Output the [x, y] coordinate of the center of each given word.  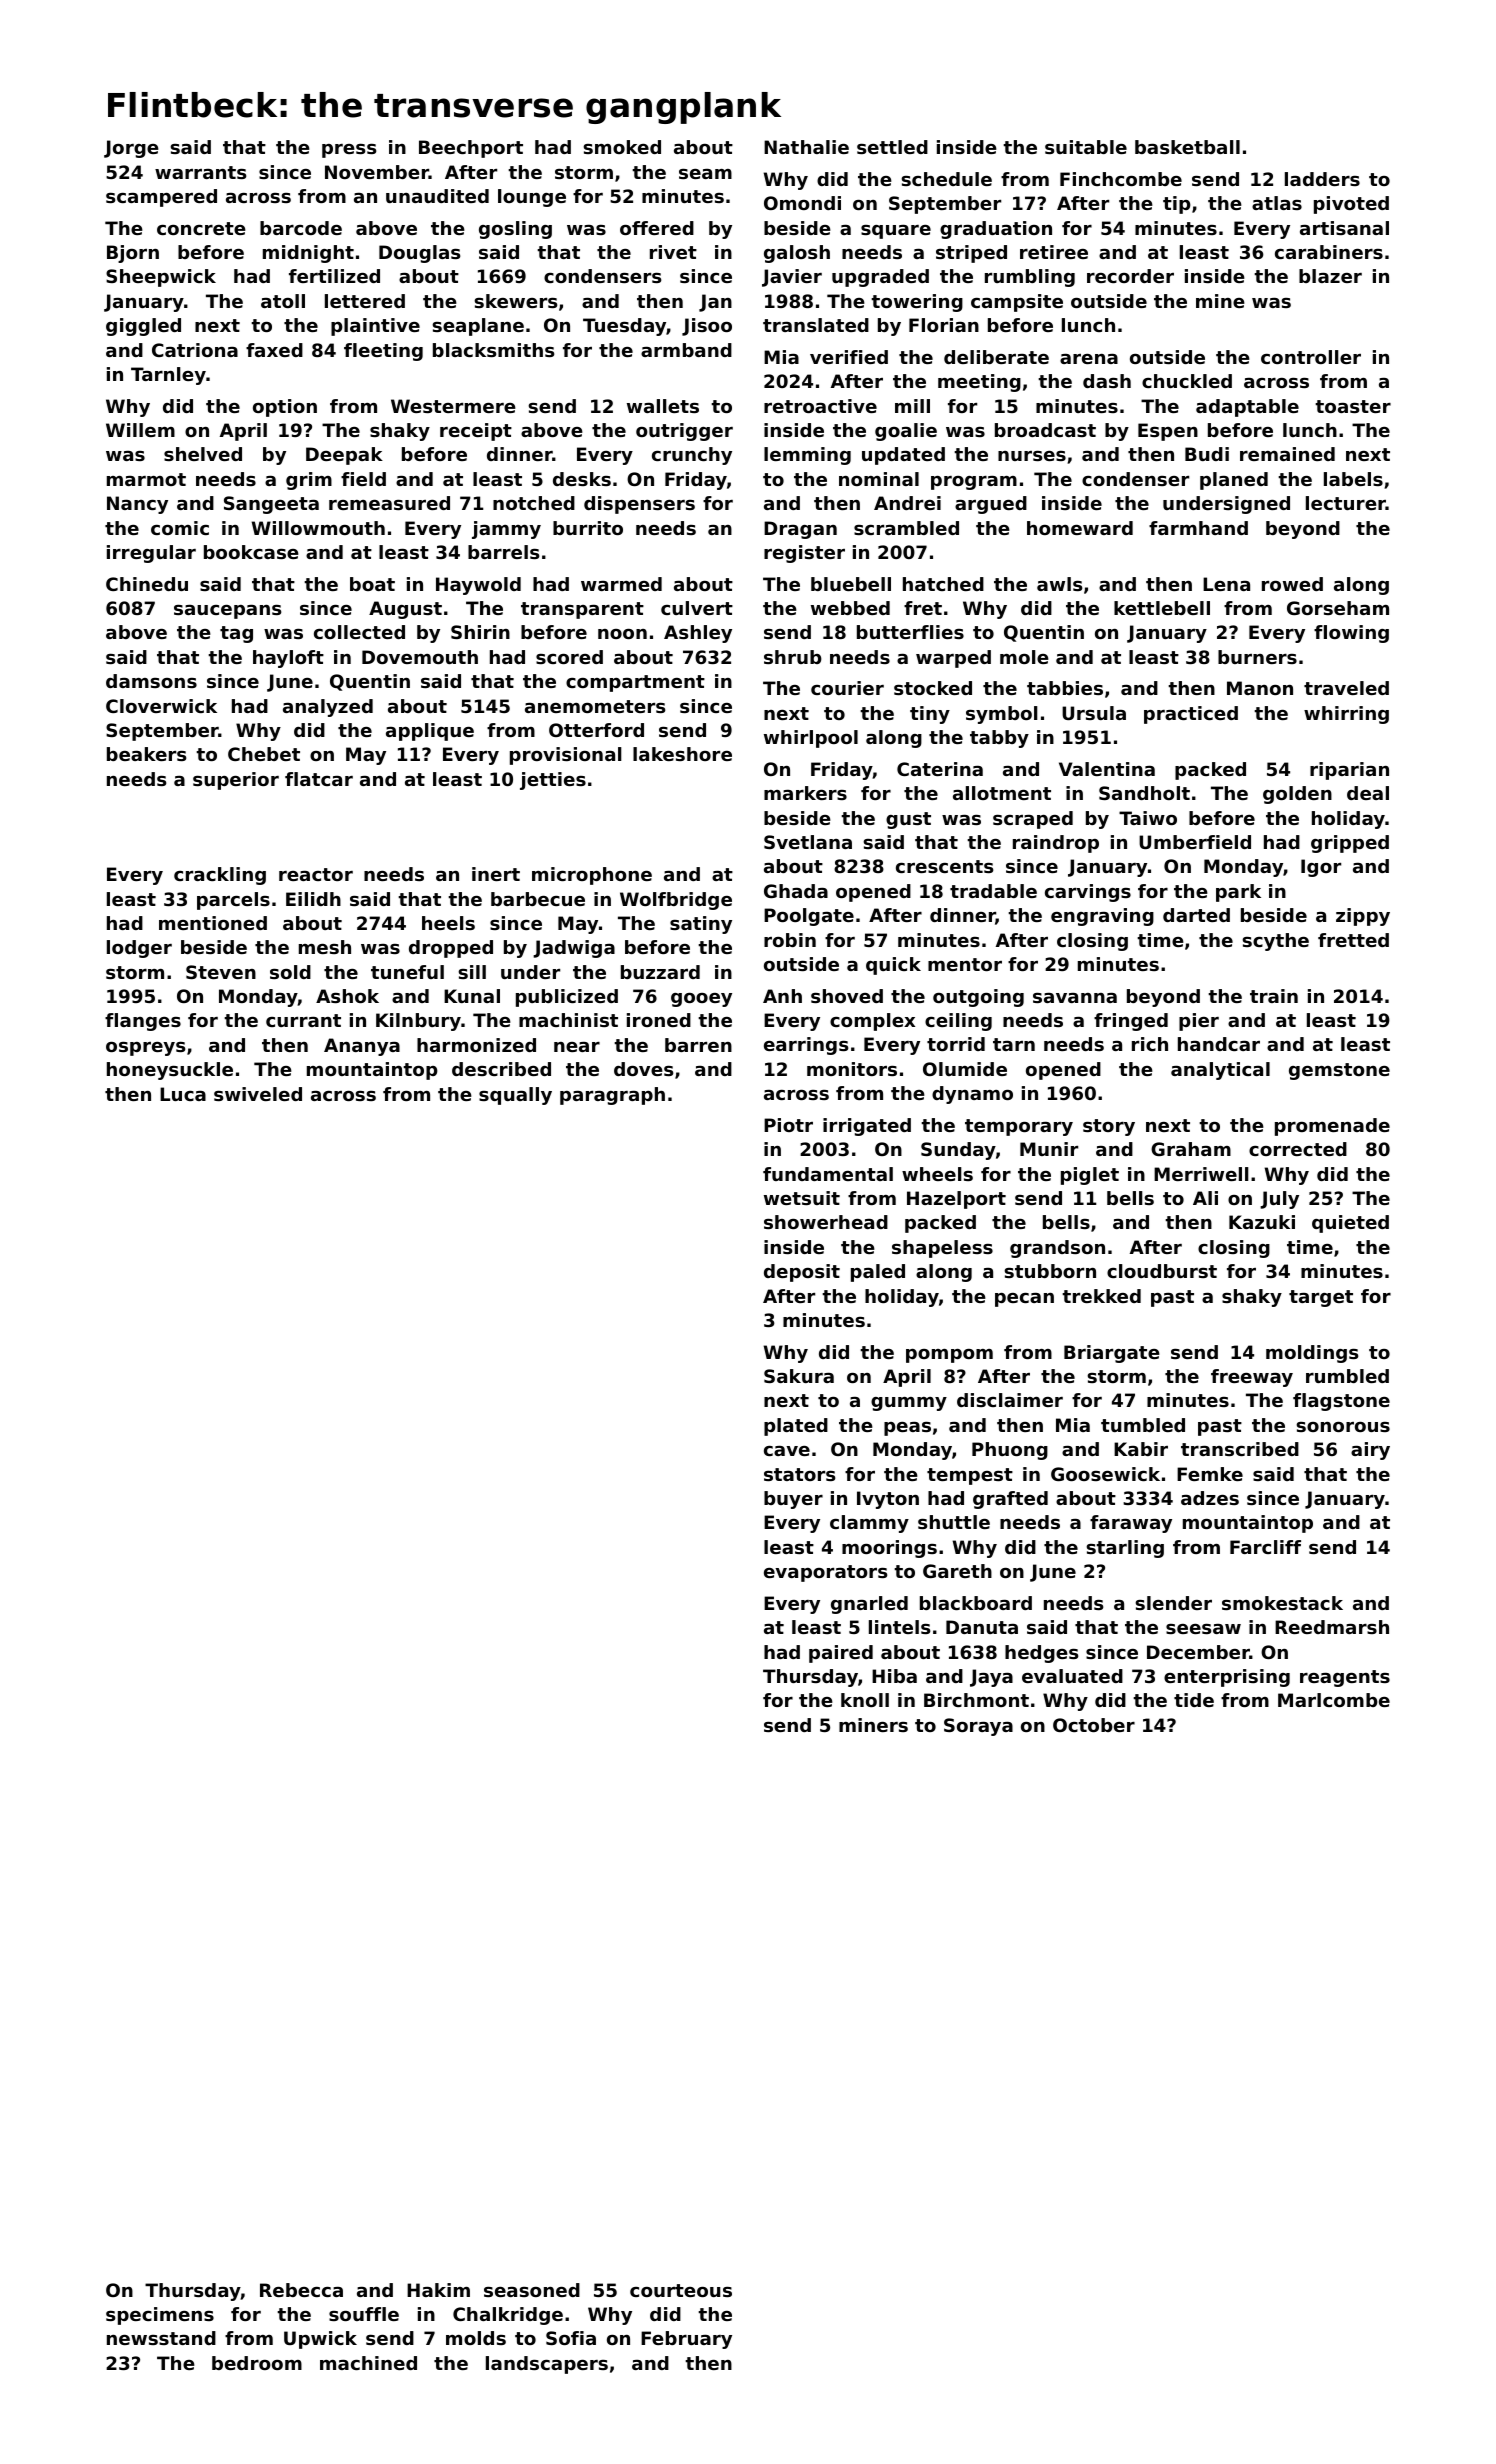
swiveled [258, 1094]
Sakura [799, 1376]
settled [892, 147]
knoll [865, 1700]
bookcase [251, 552]
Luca [183, 1094]
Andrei [907, 503]
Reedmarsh [1332, 1627]
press [349, 150]
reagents [1345, 1678]
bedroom [257, 2363]
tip [1177, 205]
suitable [1086, 147]
